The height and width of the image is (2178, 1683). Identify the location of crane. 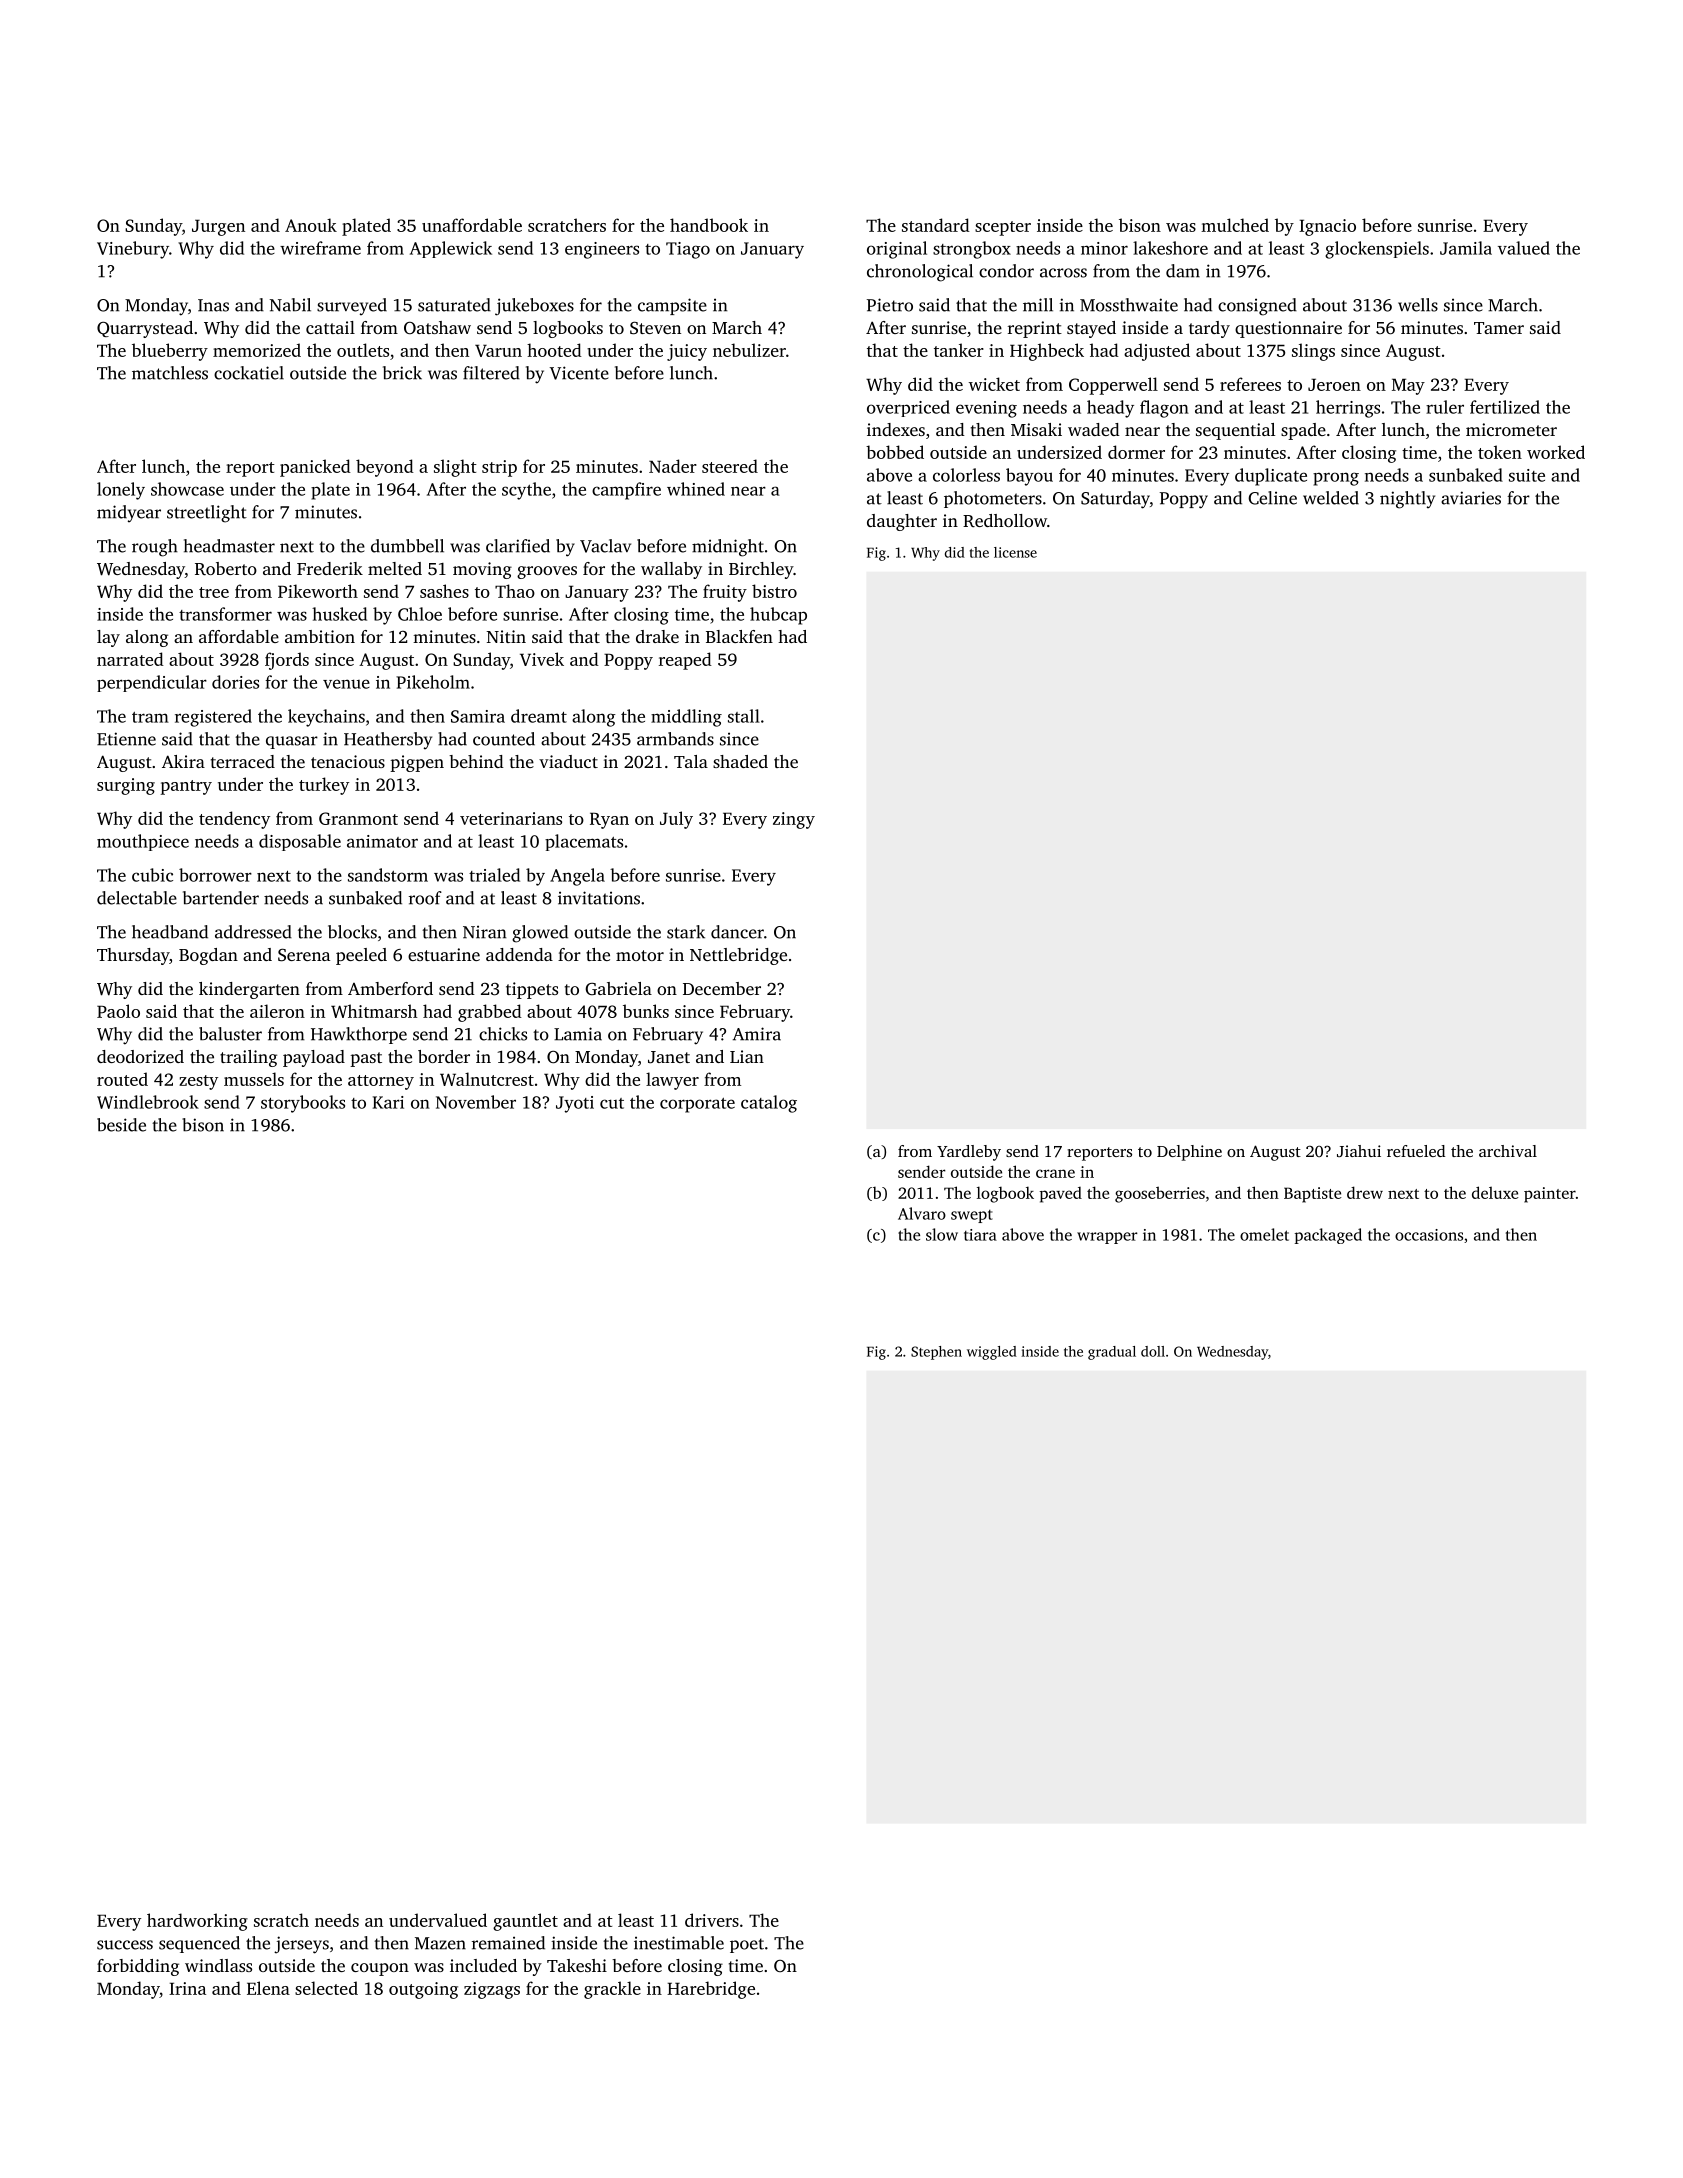
(1055, 1173).
